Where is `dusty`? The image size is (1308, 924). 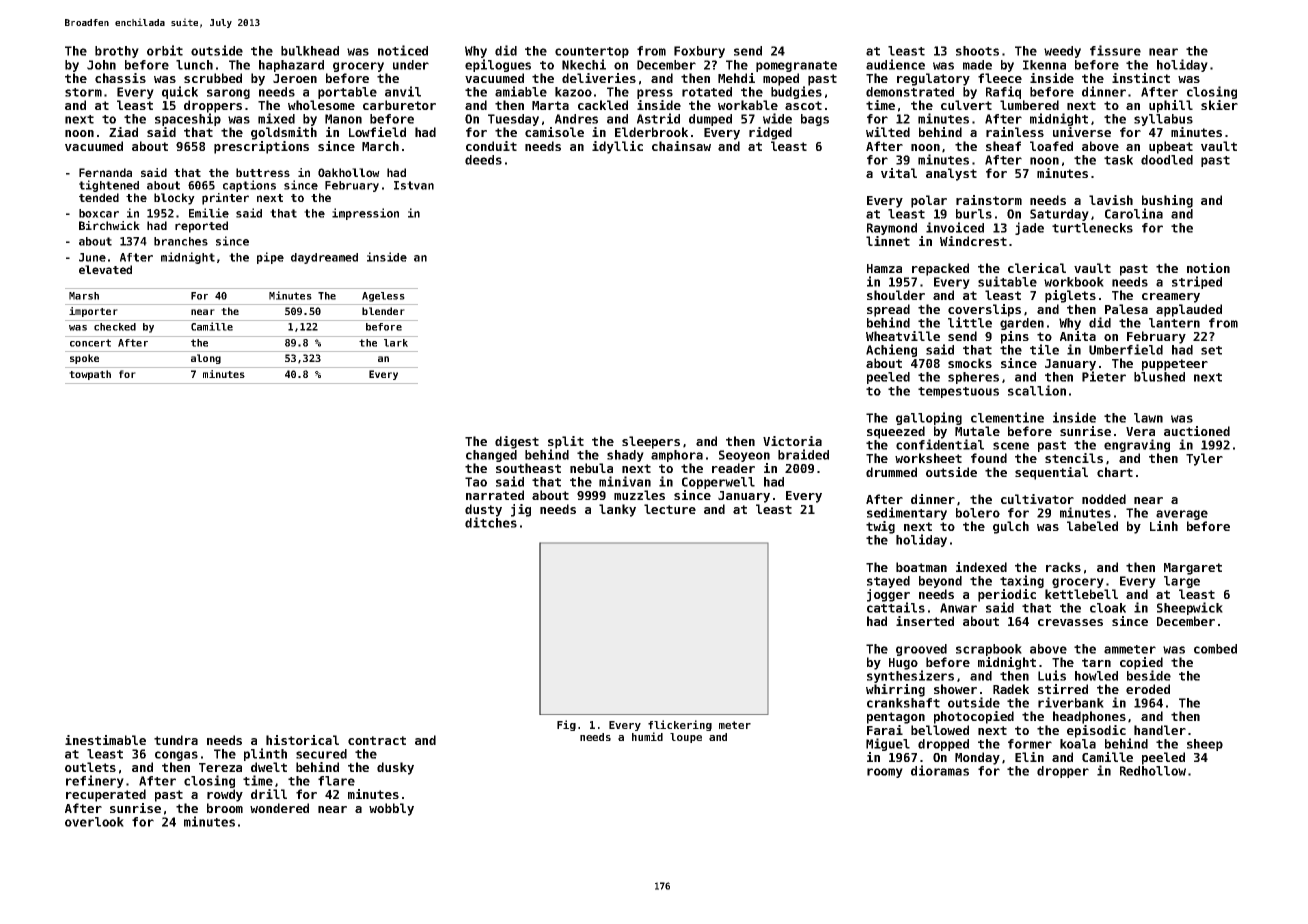
dusty is located at coordinates (483, 510).
